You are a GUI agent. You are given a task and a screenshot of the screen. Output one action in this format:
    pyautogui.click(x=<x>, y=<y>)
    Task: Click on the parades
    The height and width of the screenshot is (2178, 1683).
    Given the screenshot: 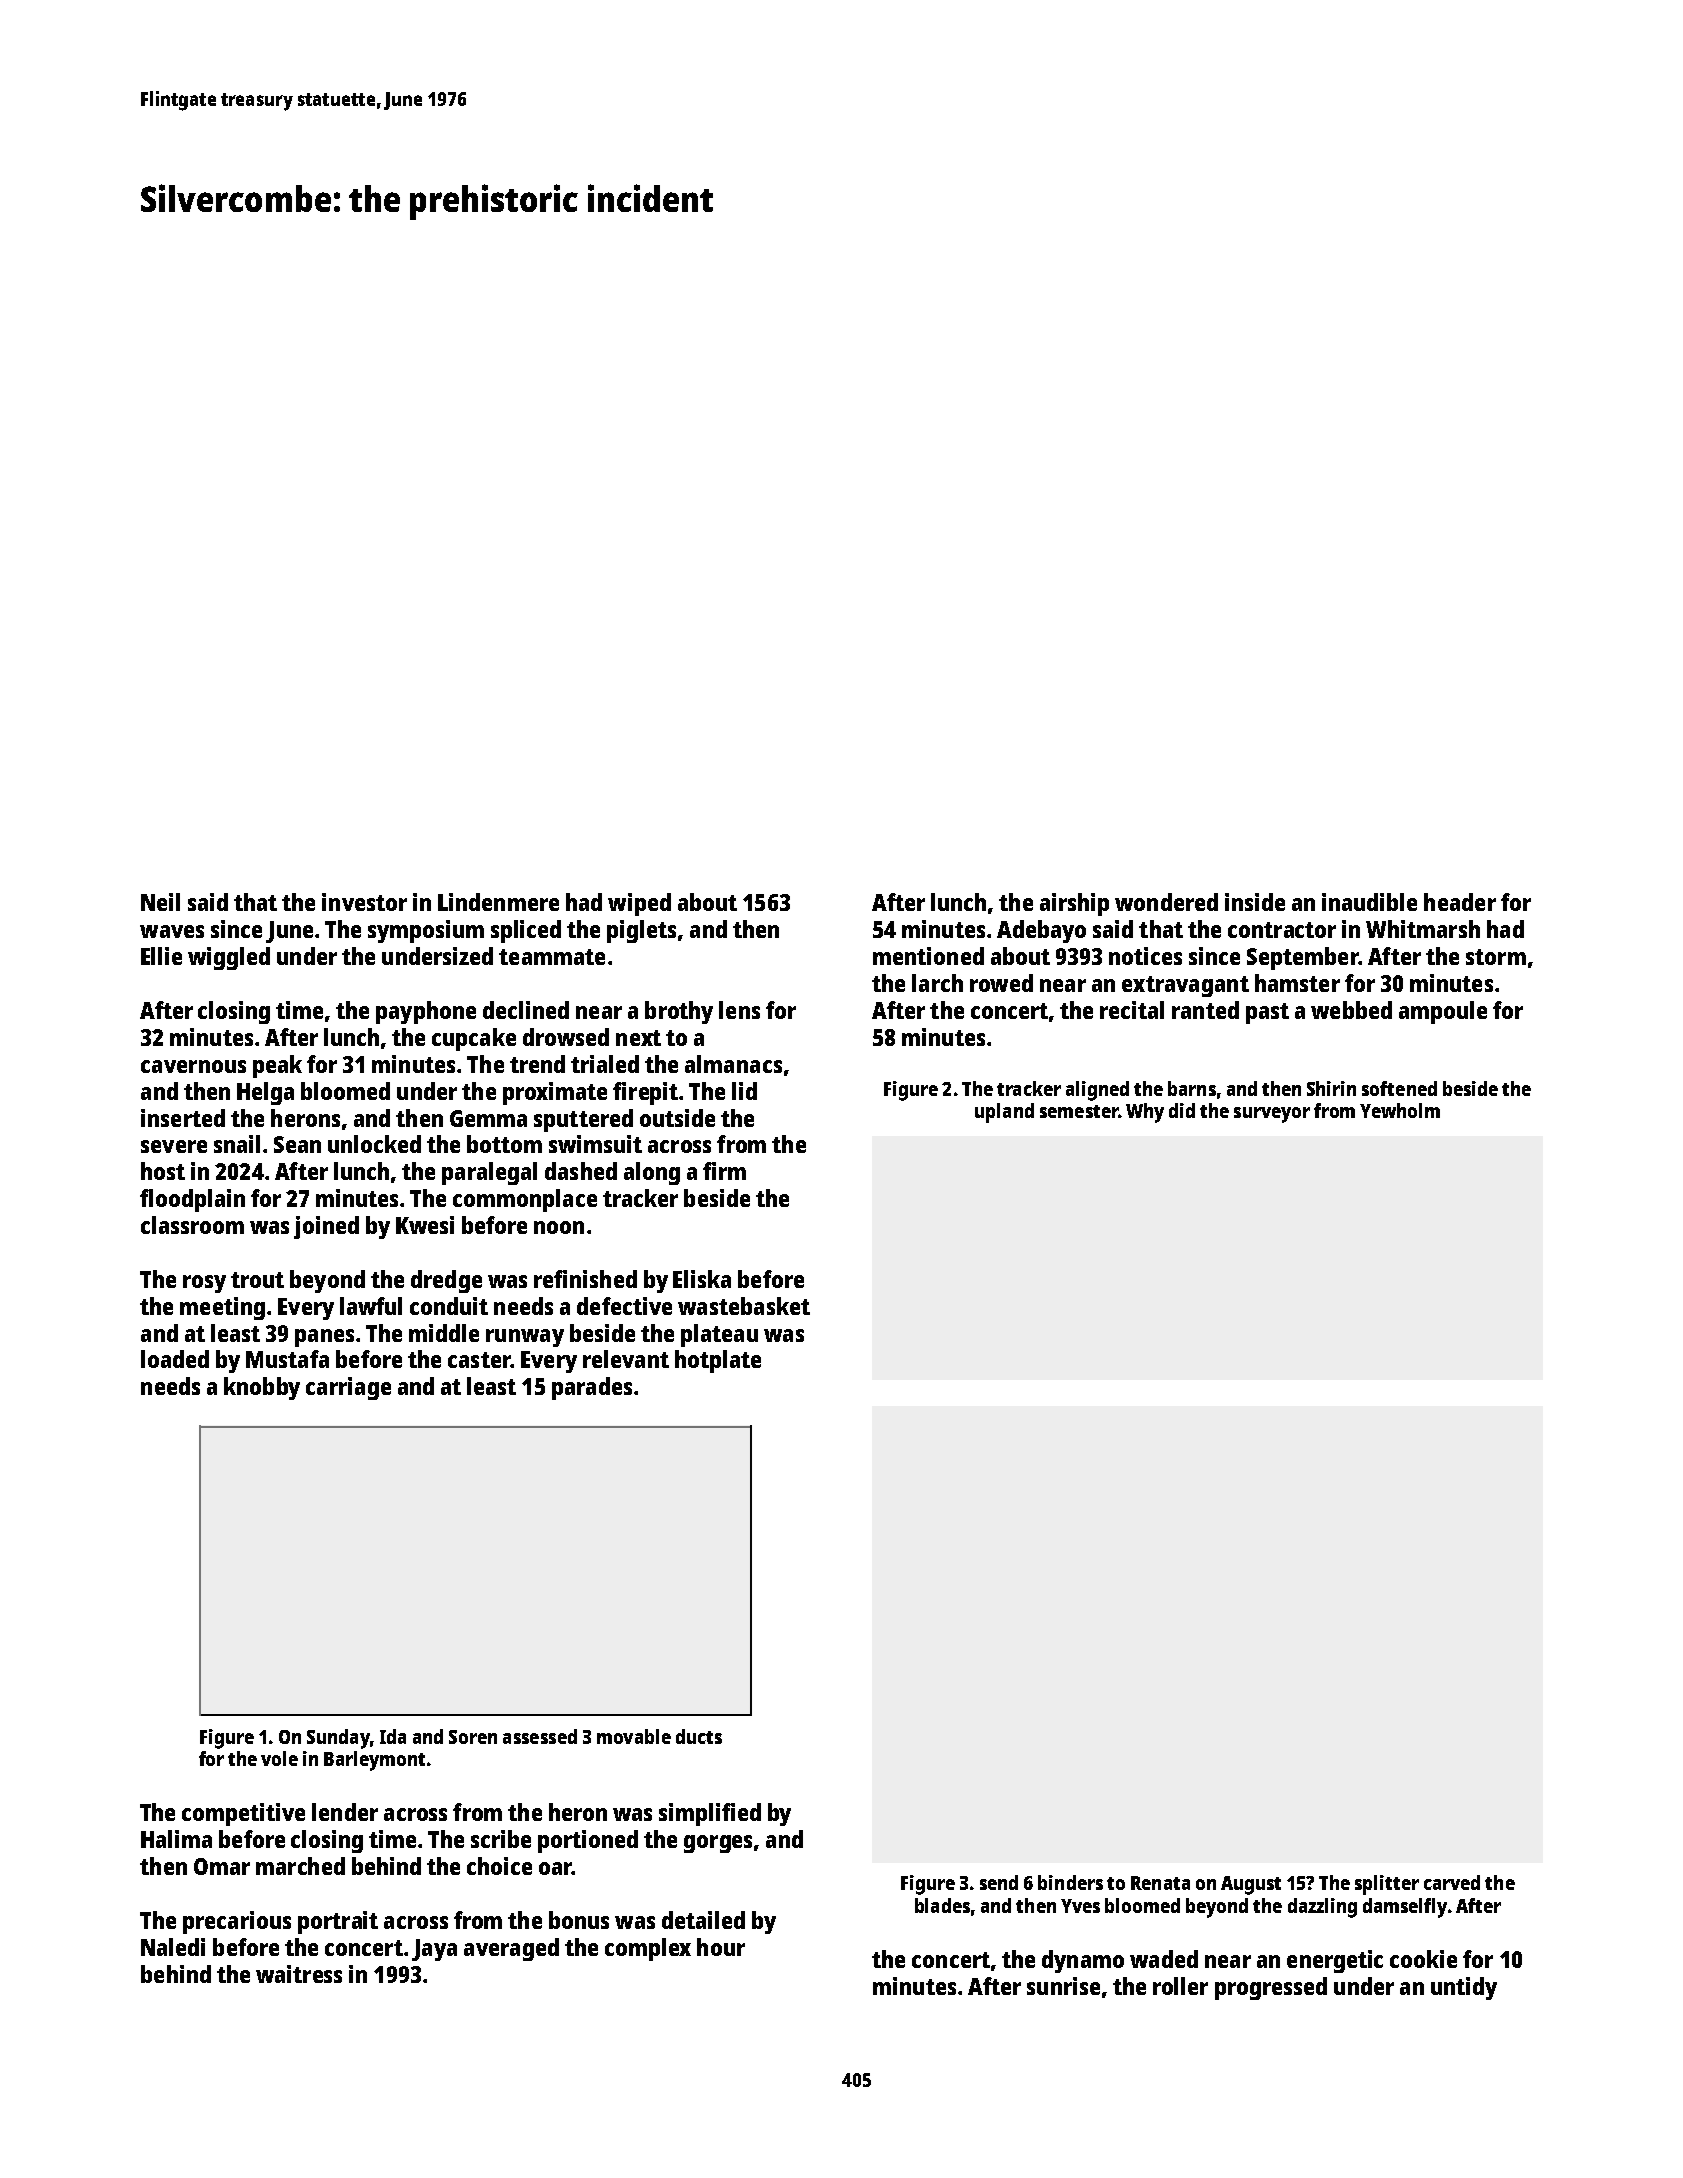 What is the action you would take?
    pyautogui.click(x=592, y=1388)
